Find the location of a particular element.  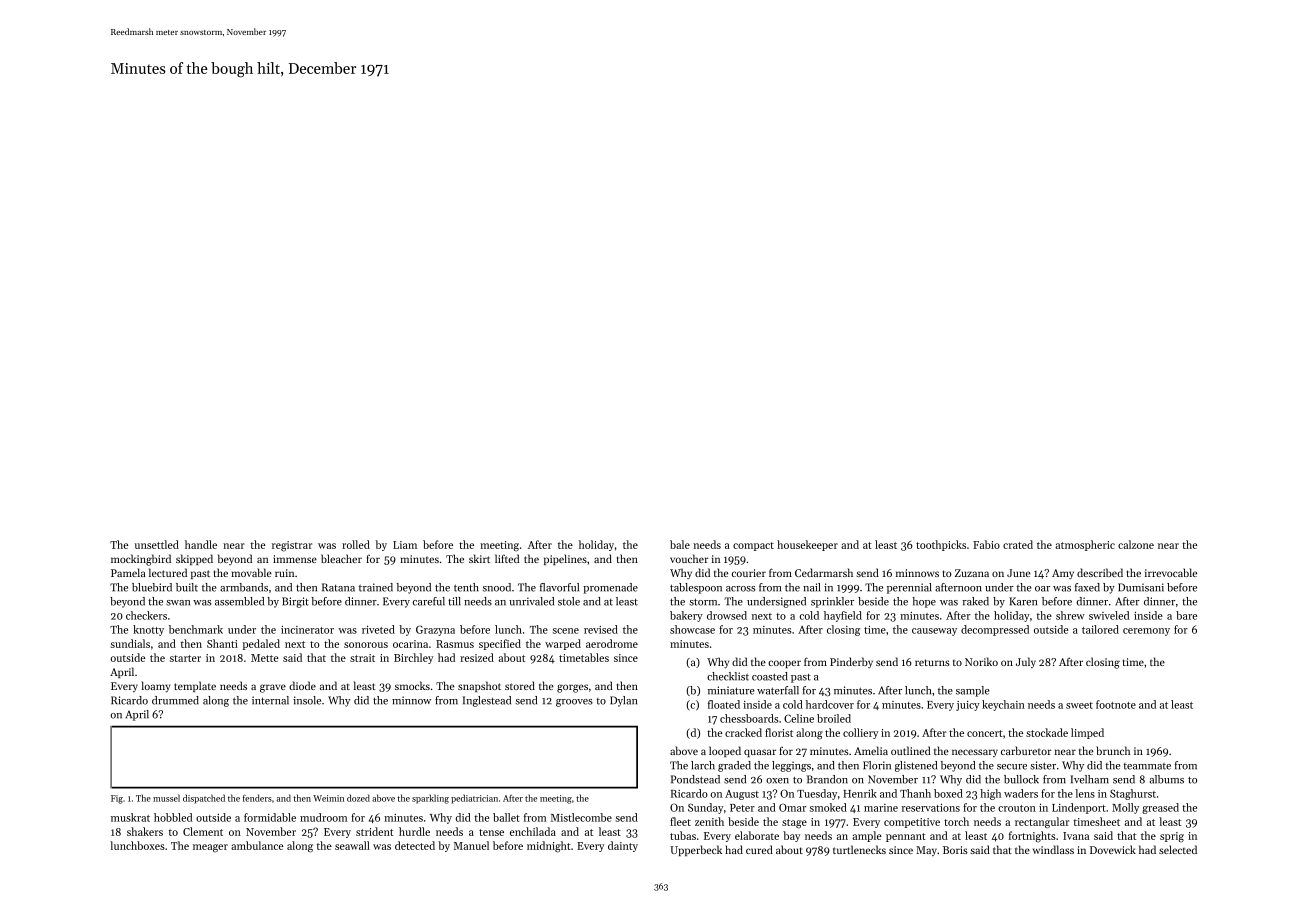

knotty is located at coordinates (148, 630).
